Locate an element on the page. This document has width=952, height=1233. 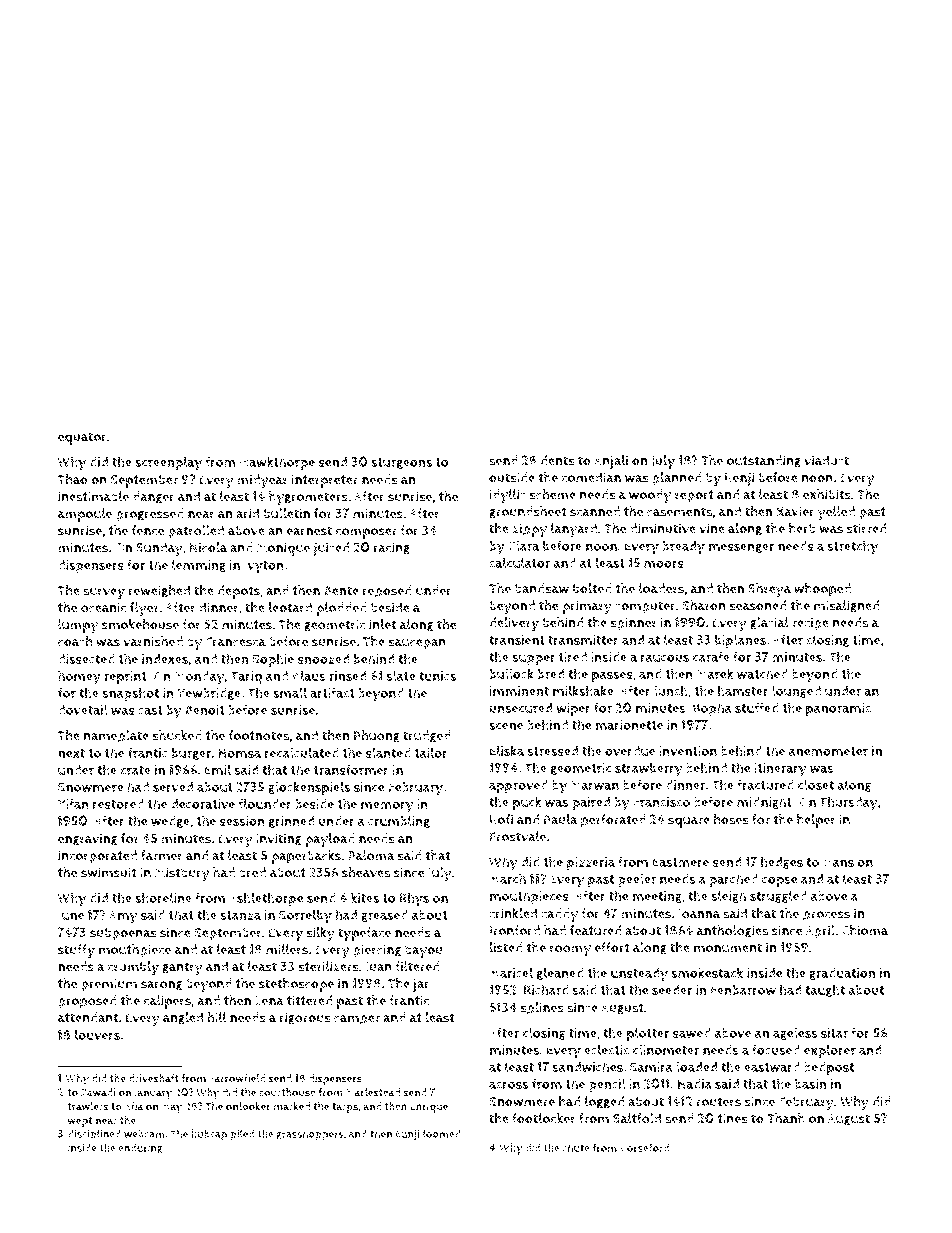
pizzeria is located at coordinates (591, 863).
